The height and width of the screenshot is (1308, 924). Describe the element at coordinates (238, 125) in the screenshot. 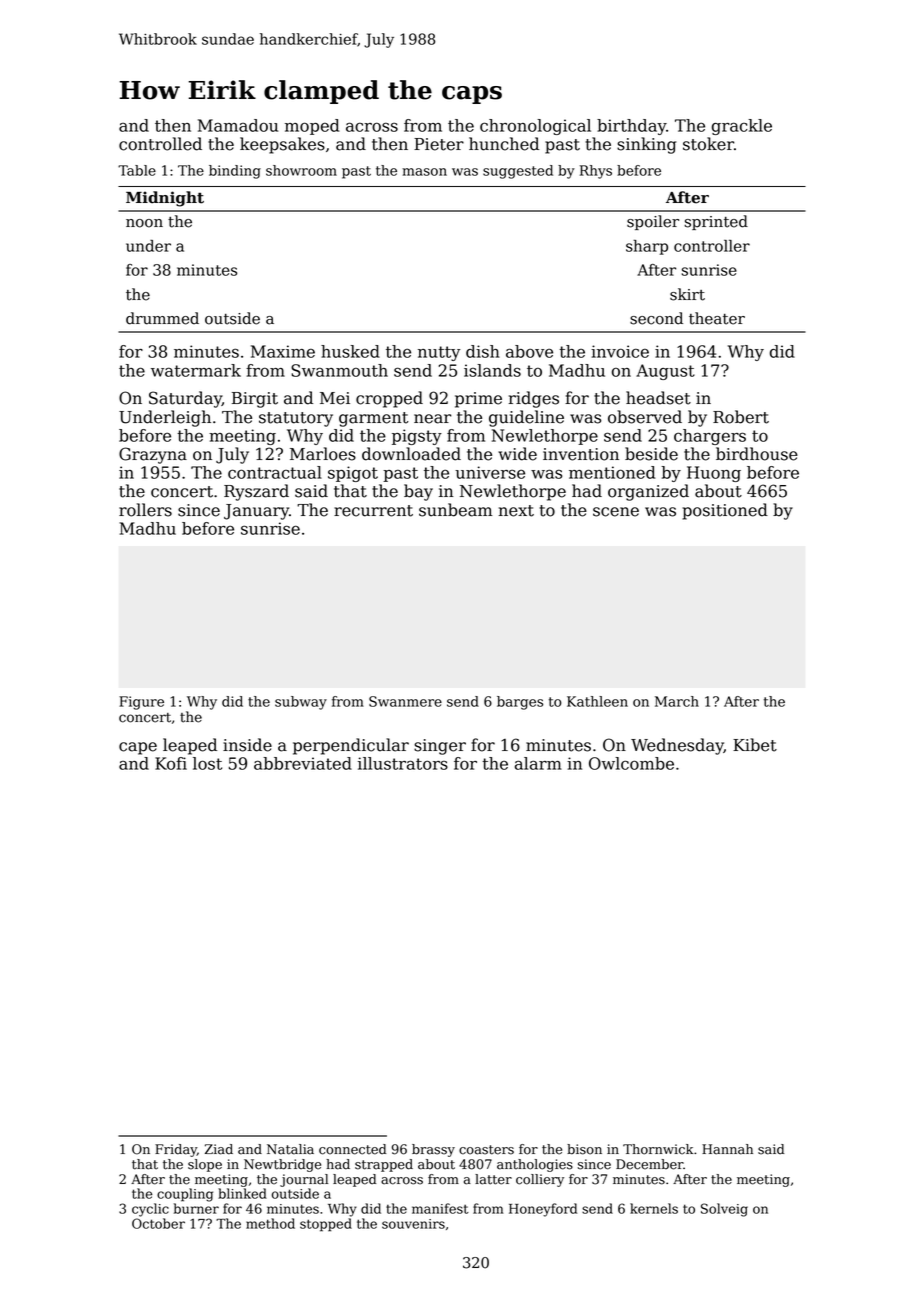

I see `Mamadou` at that location.
